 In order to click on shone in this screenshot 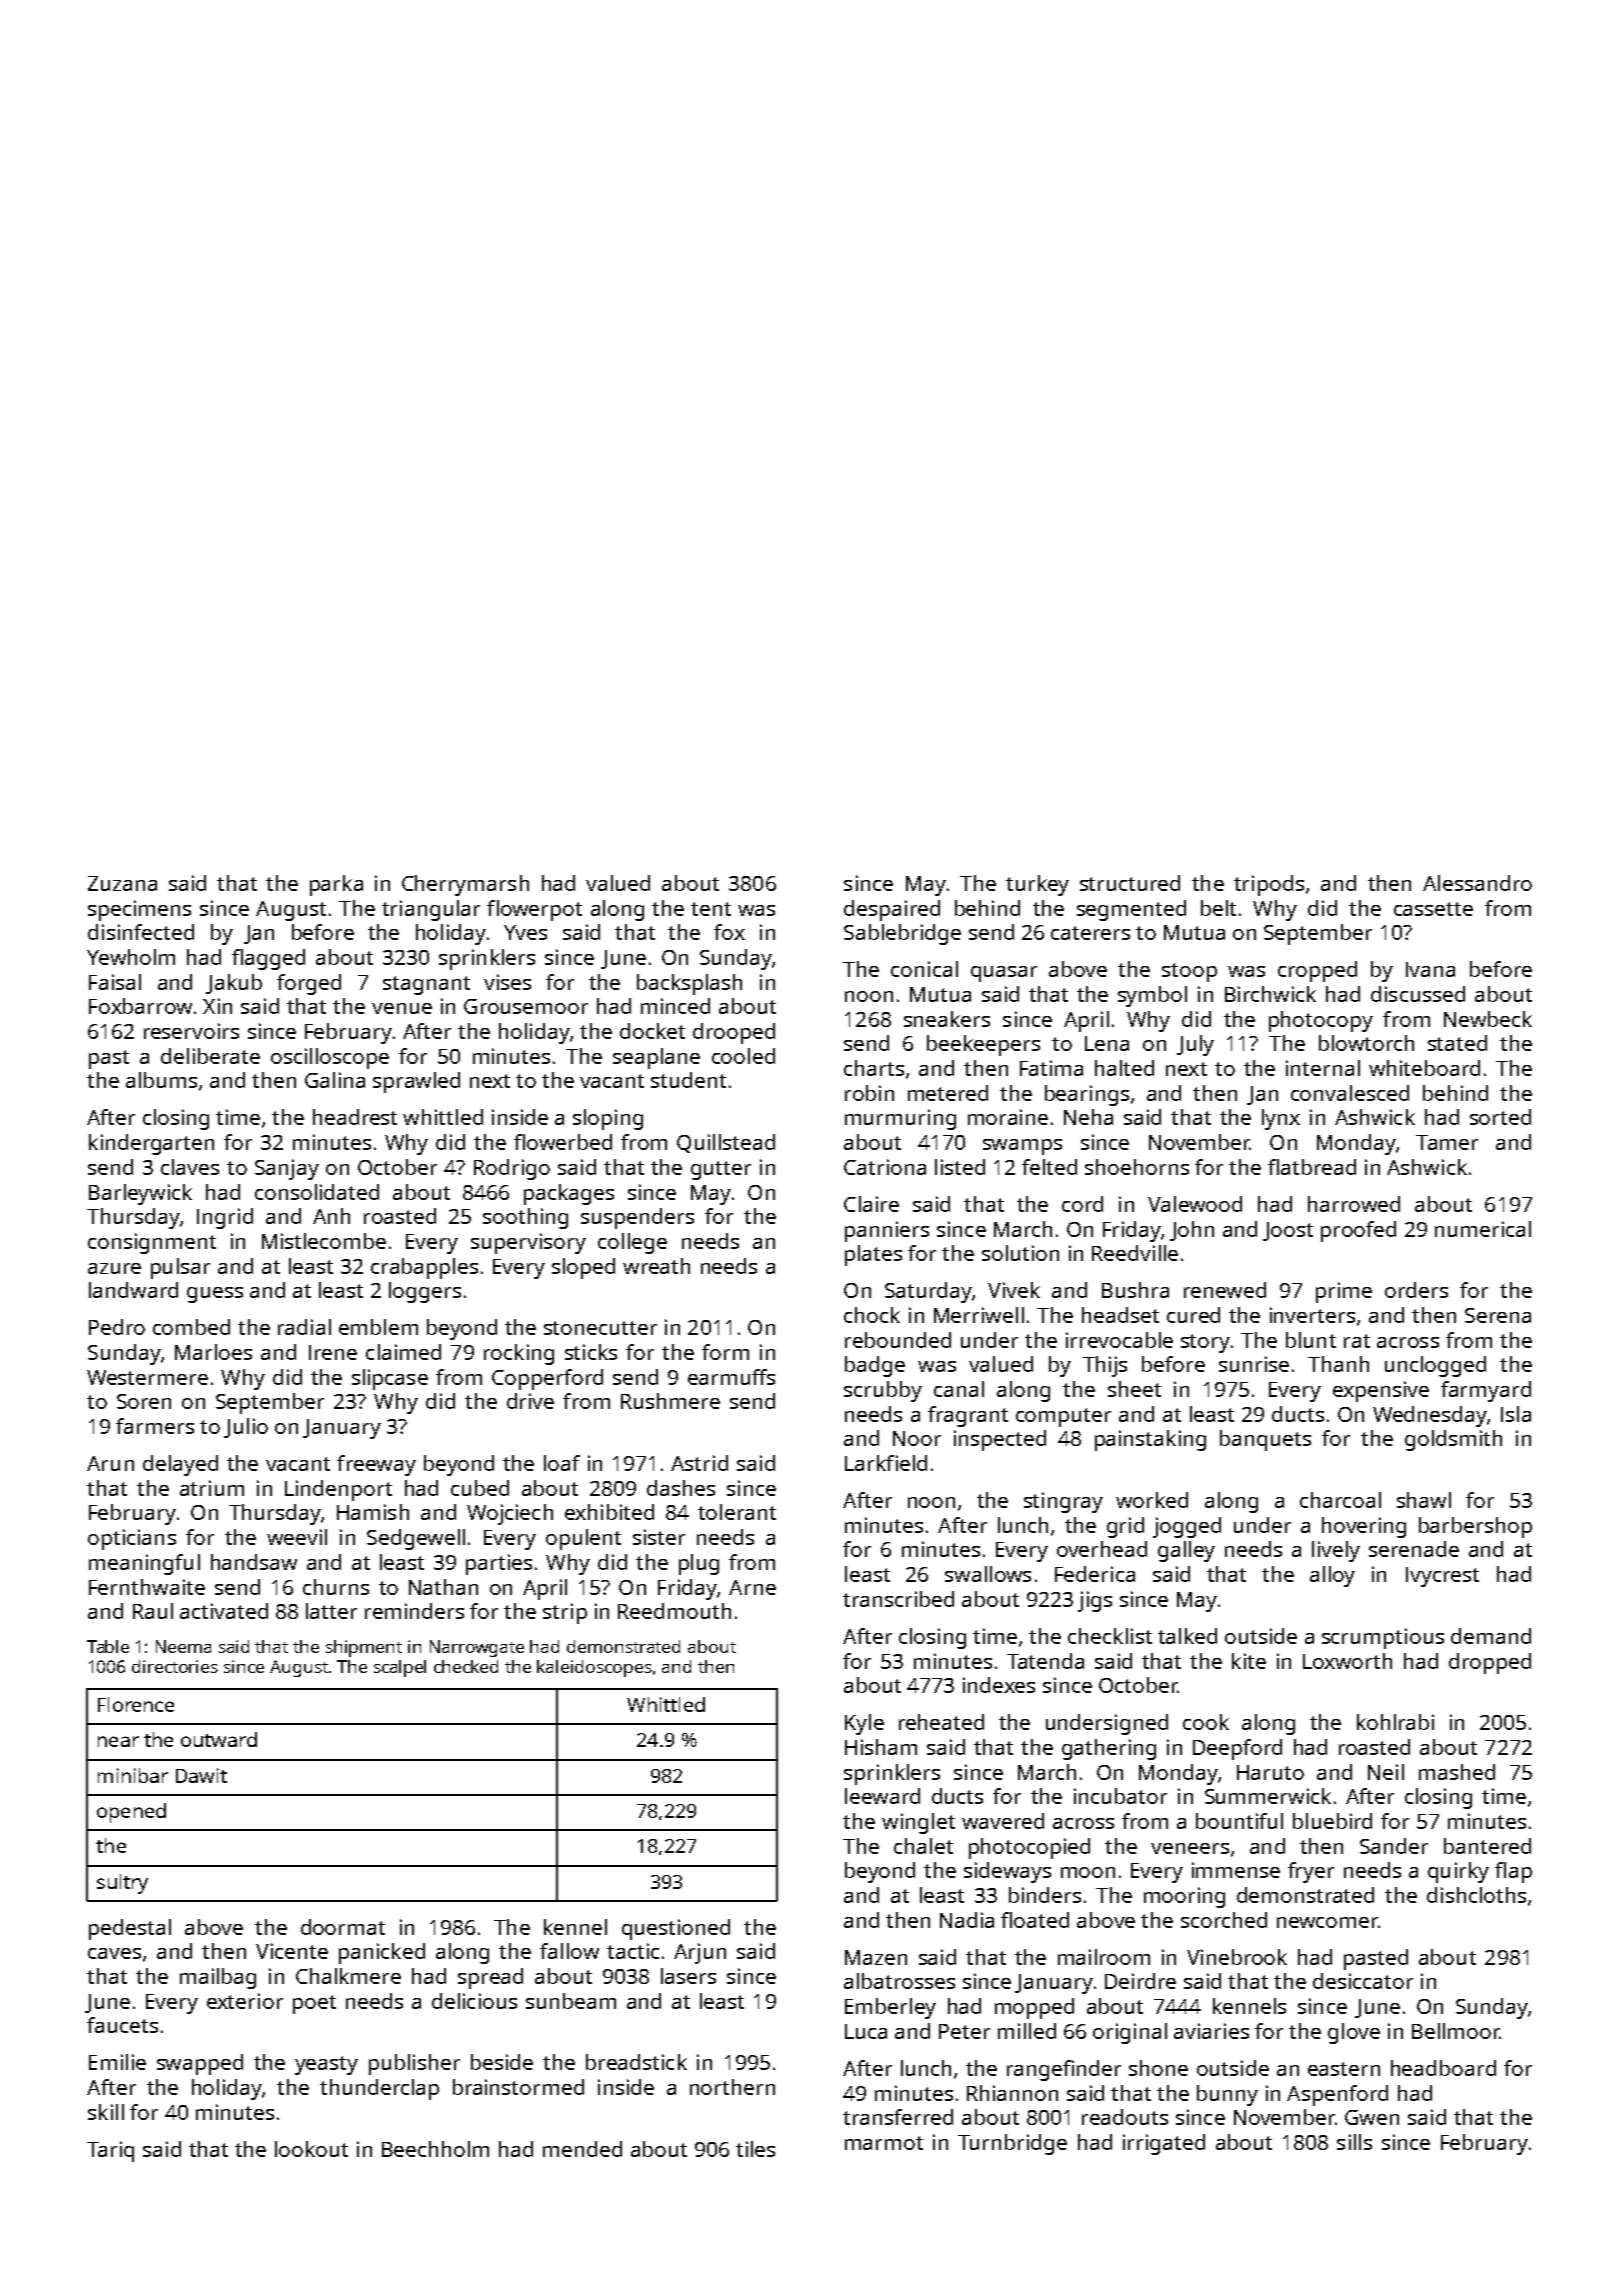, I will do `click(1158, 2068)`.
